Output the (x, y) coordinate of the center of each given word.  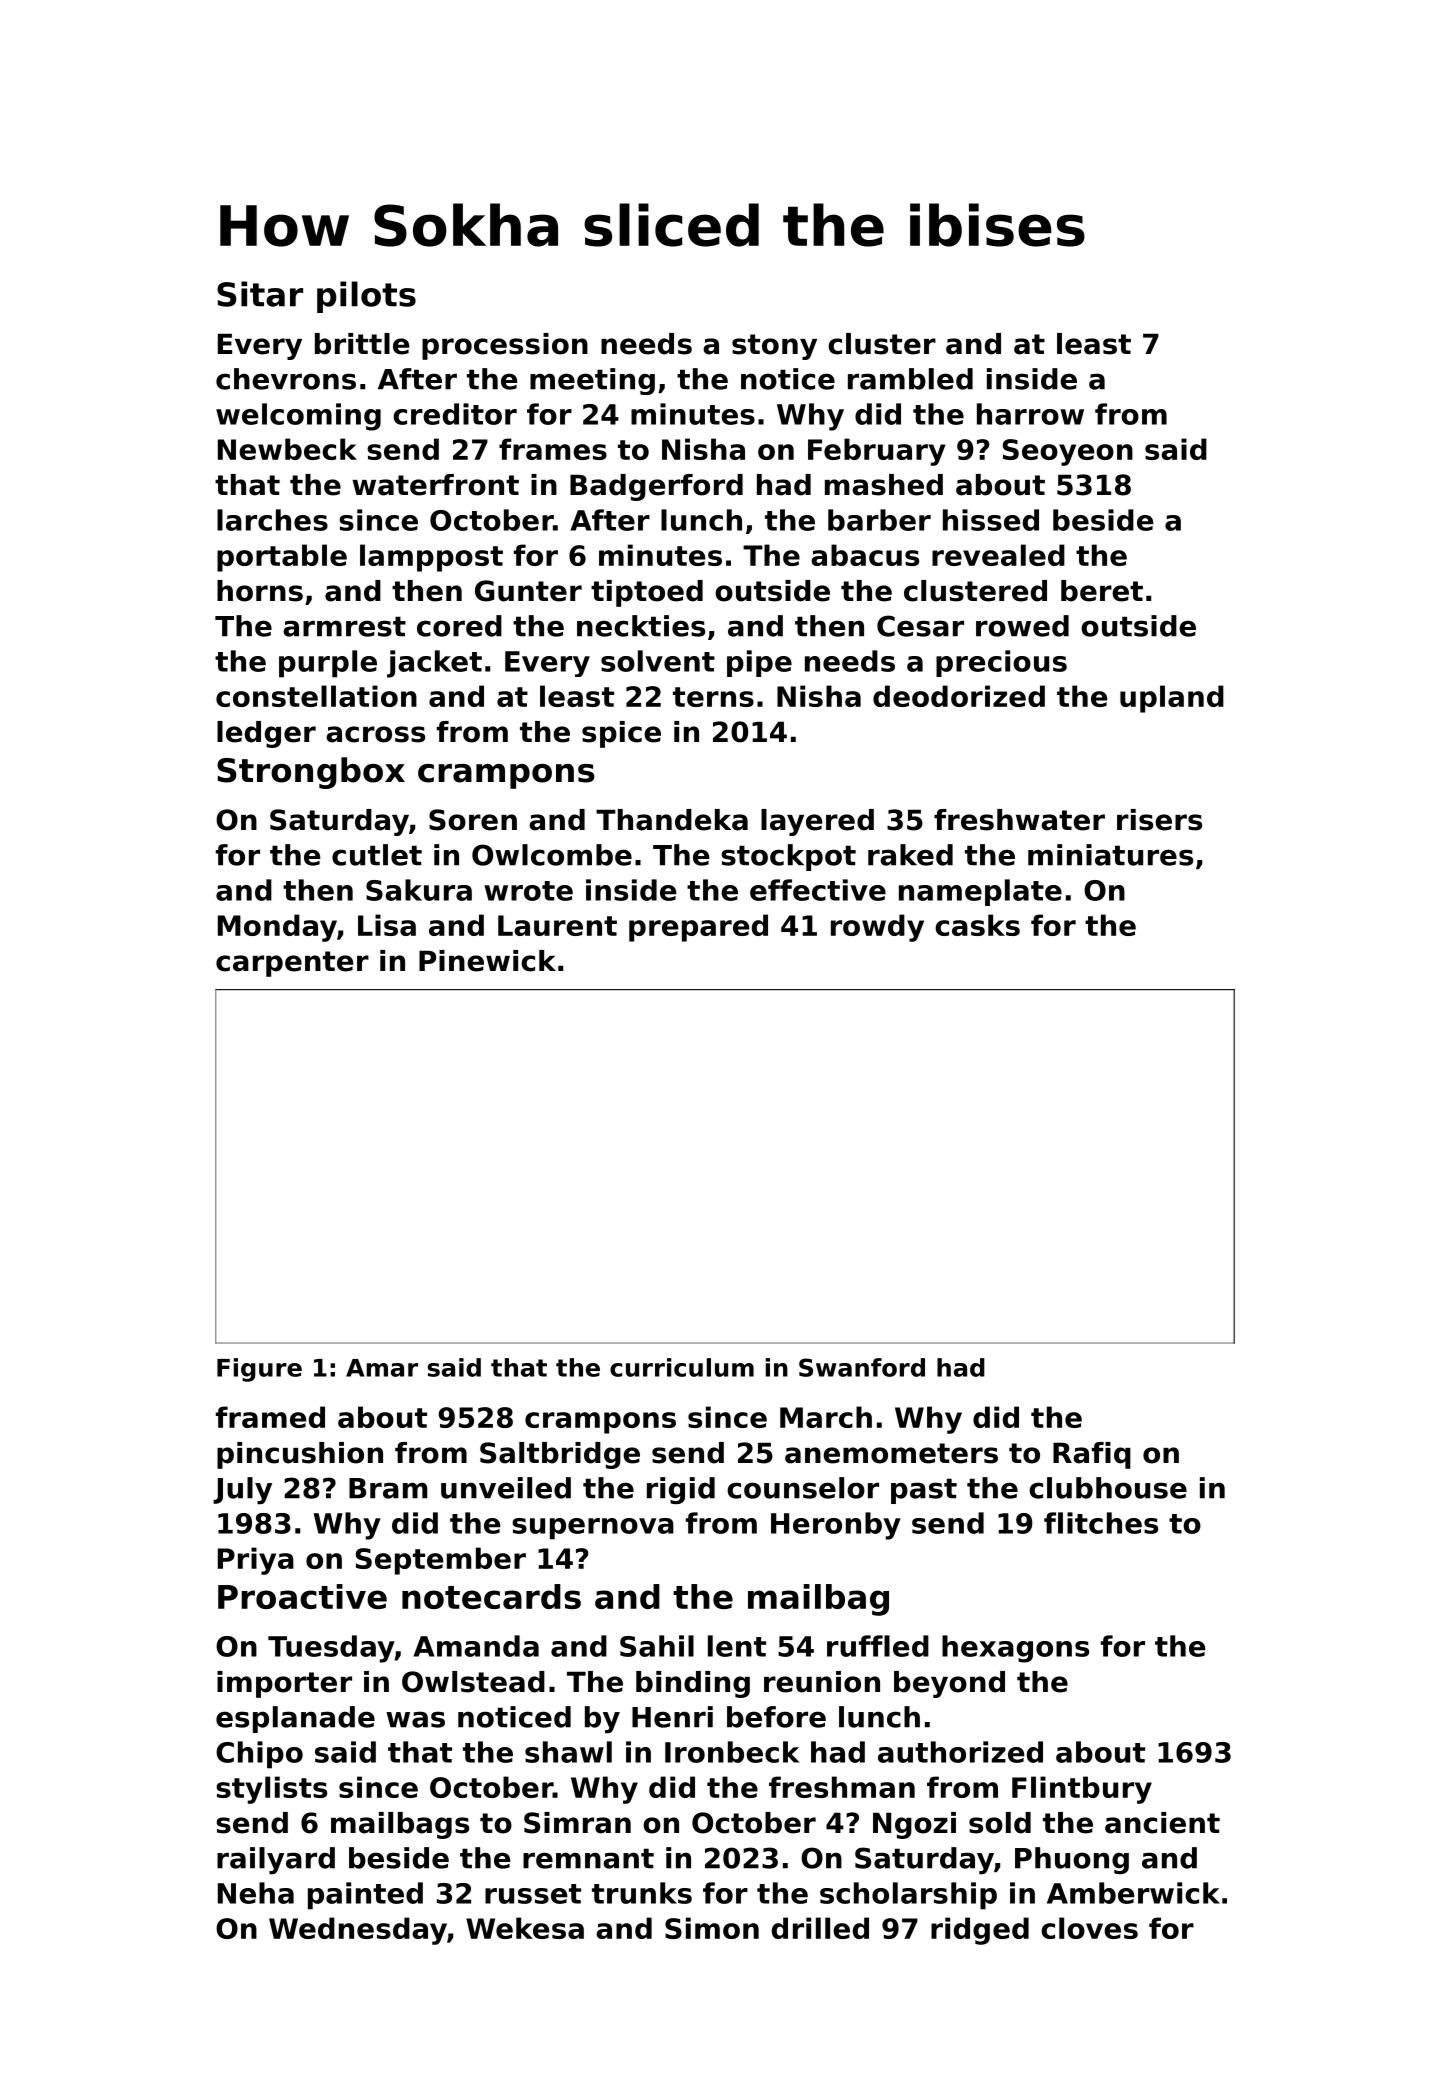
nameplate (980, 892)
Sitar (260, 294)
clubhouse (1108, 1488)
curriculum (682, 1367)
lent (737, 1646)
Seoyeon (1068, 452)
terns (713, 697)
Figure (259, 1370)
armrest (344, 626)
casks (977, 925)
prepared (698, 928)
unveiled (506, 1488)
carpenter (292, 964)
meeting (592, 381)
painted (365, 1896)
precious (1001, 663)
